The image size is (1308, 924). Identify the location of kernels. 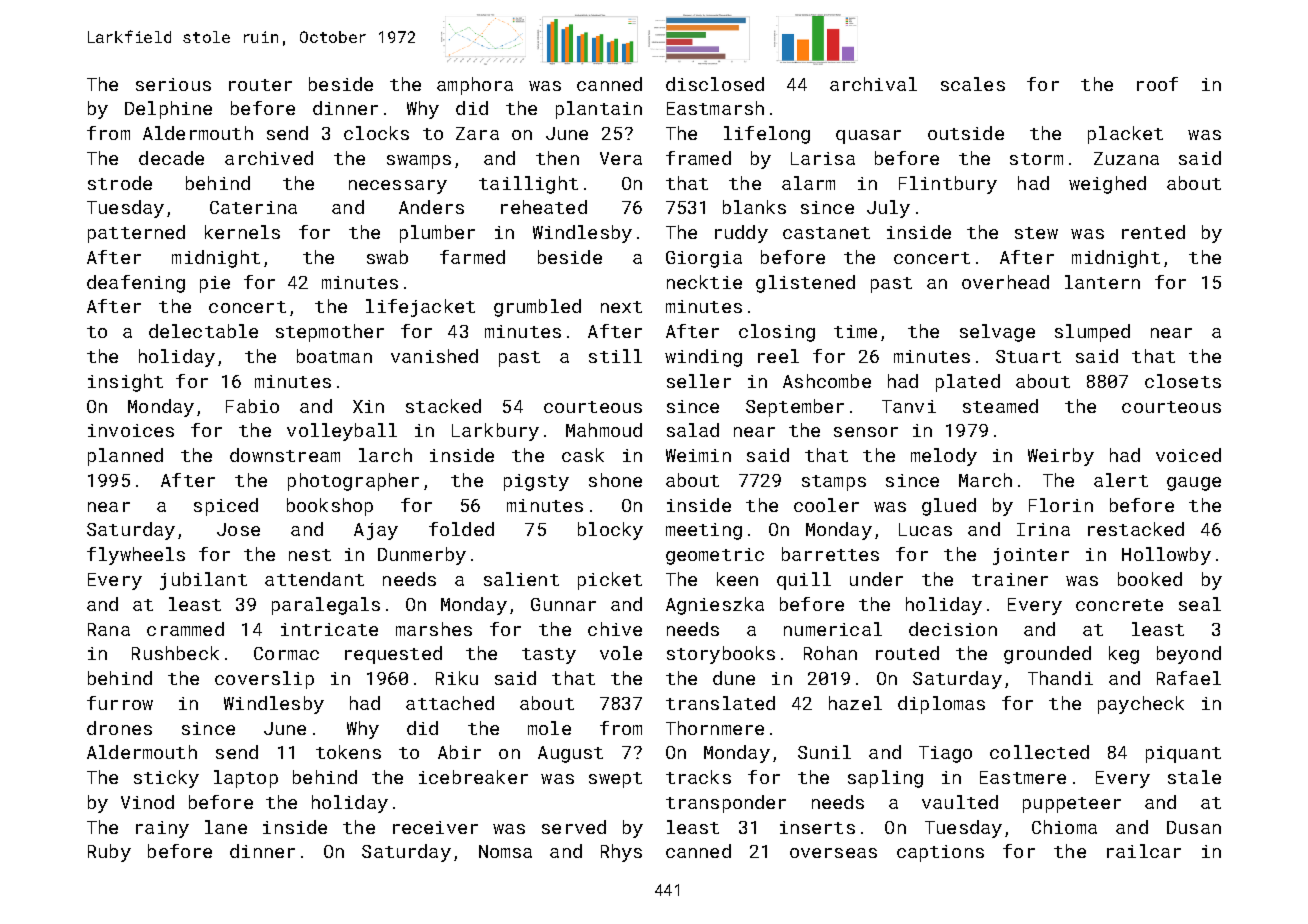
(242, 232).
